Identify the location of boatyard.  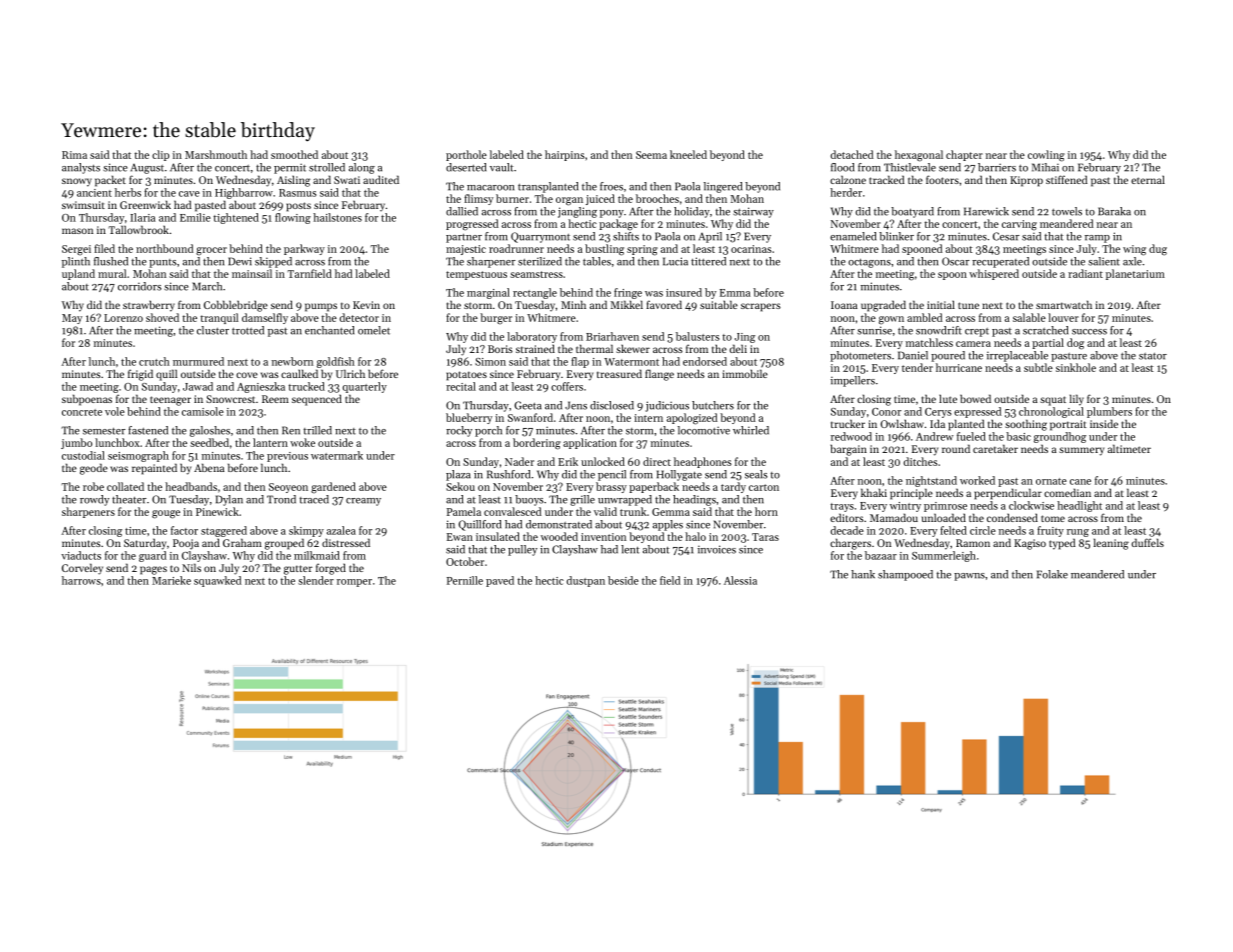
(912, 212).
